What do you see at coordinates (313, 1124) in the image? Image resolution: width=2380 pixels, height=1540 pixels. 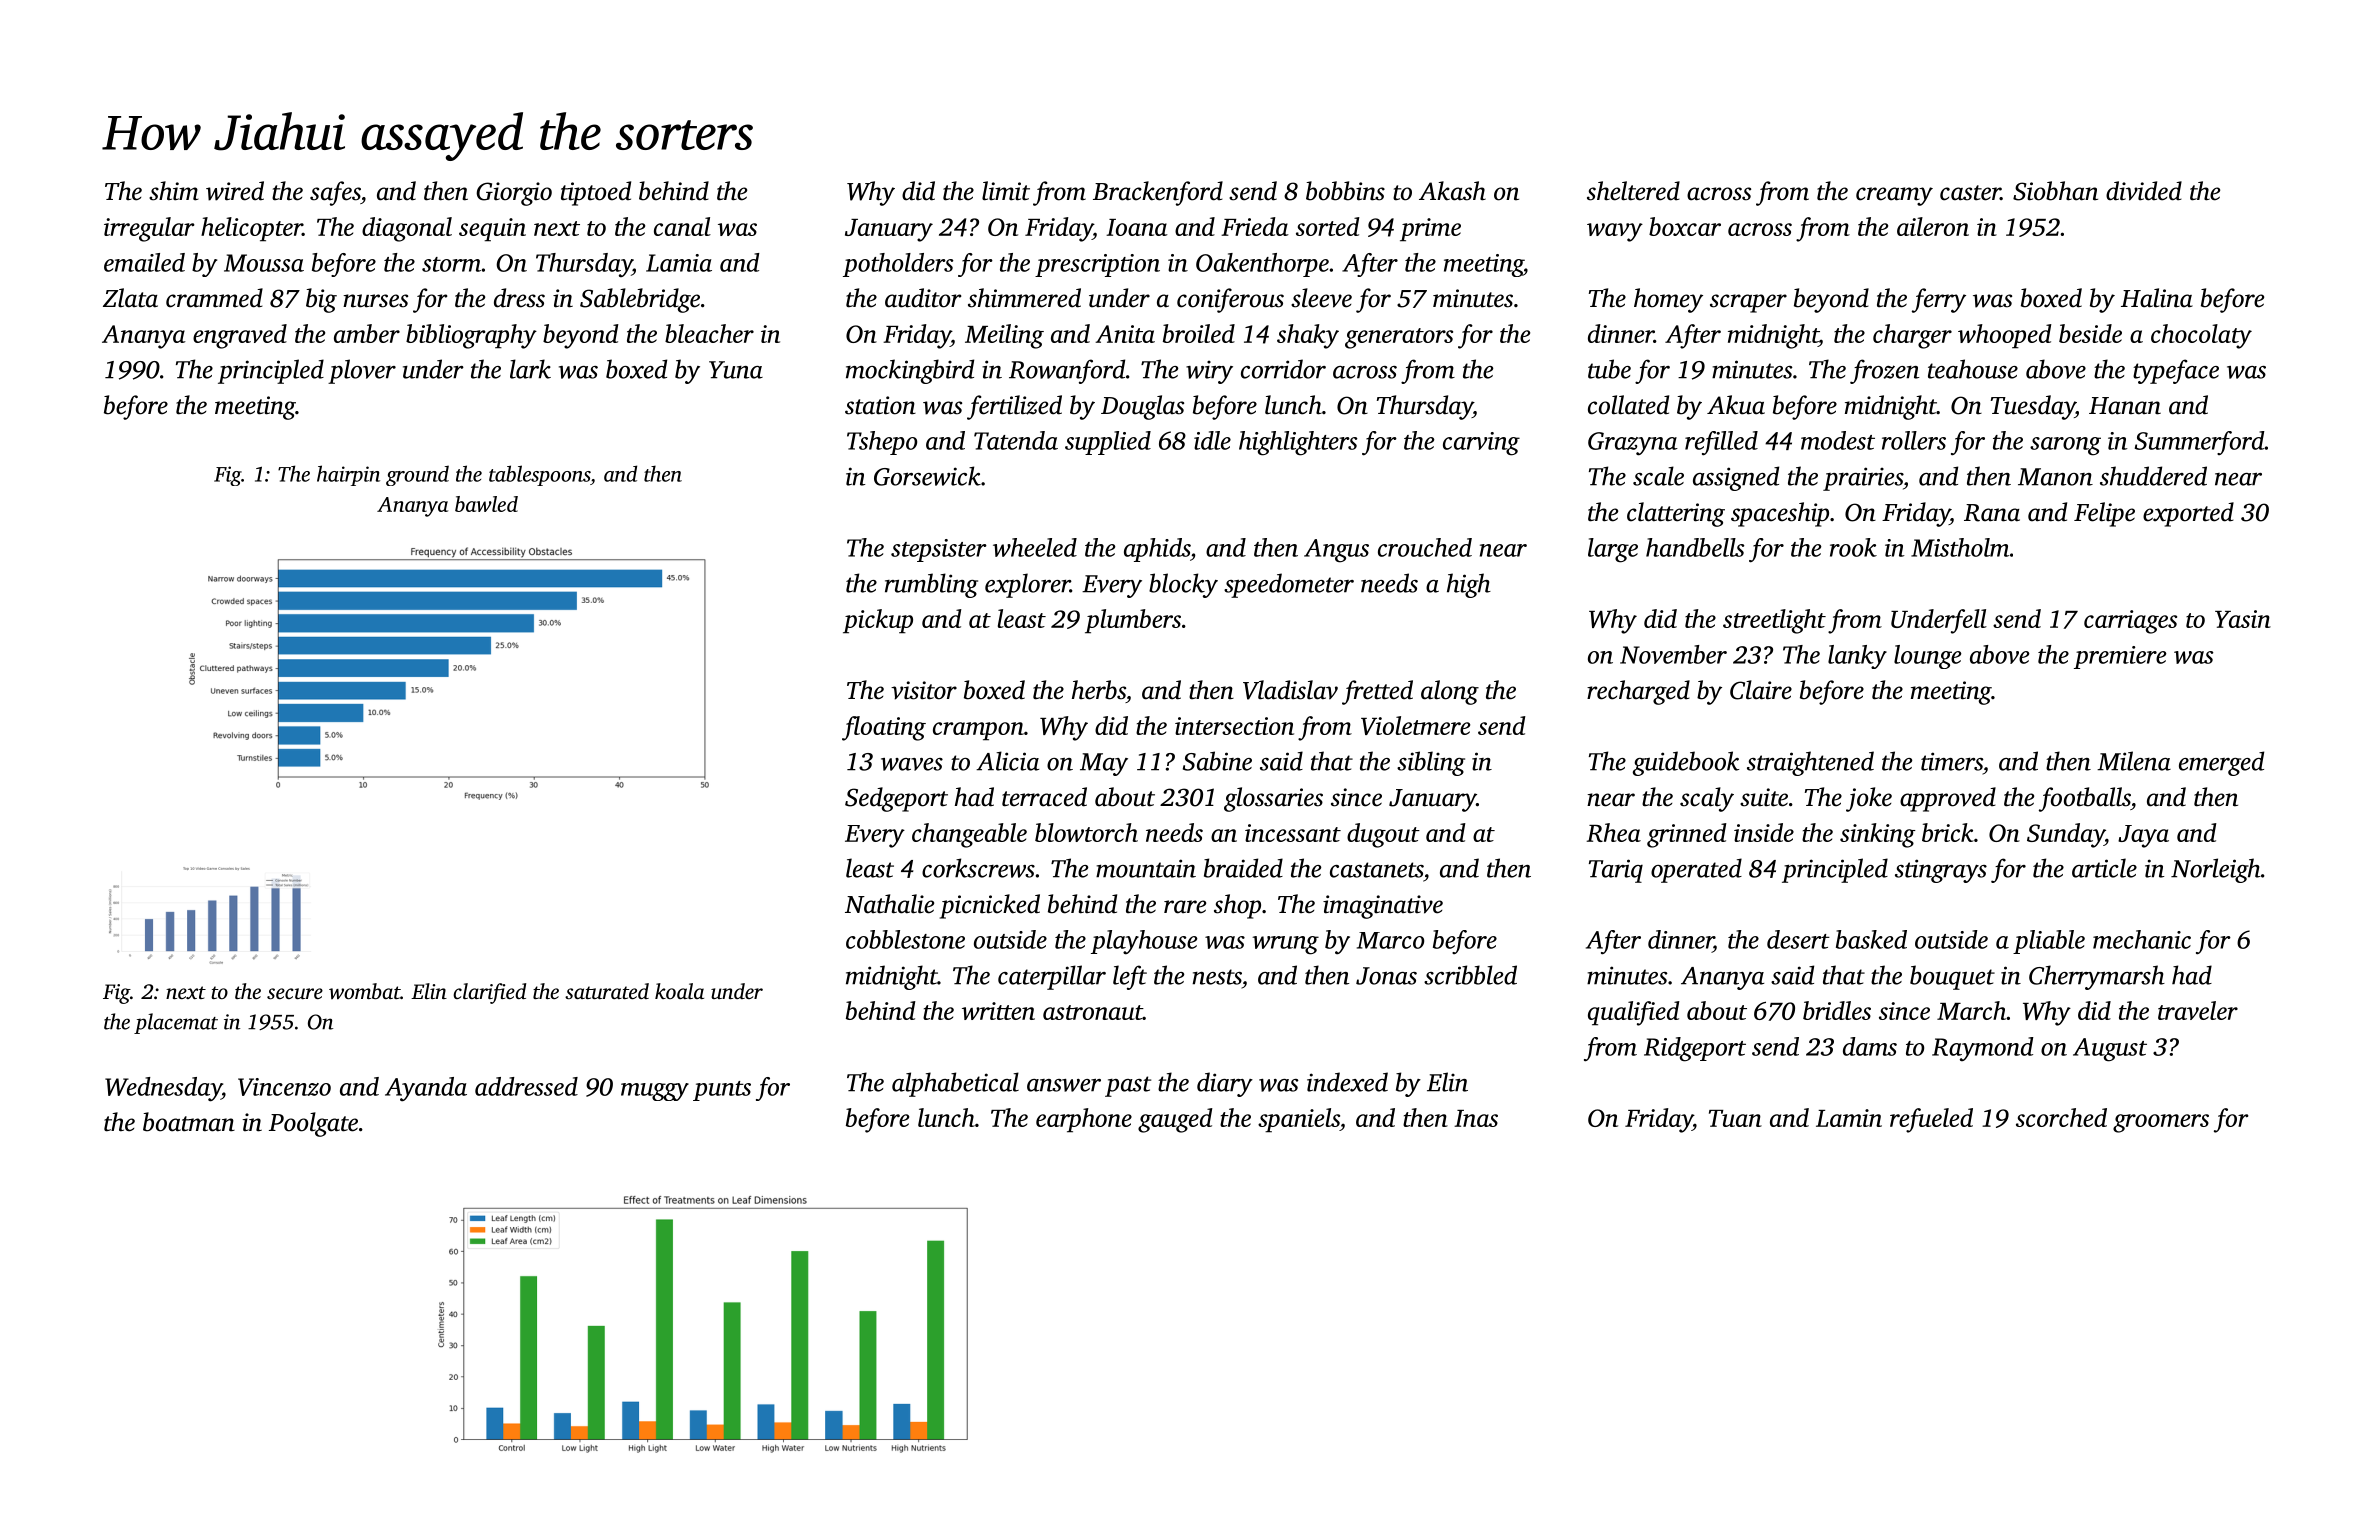 I see `Poolgate` at bounding box center [313, 1124].
